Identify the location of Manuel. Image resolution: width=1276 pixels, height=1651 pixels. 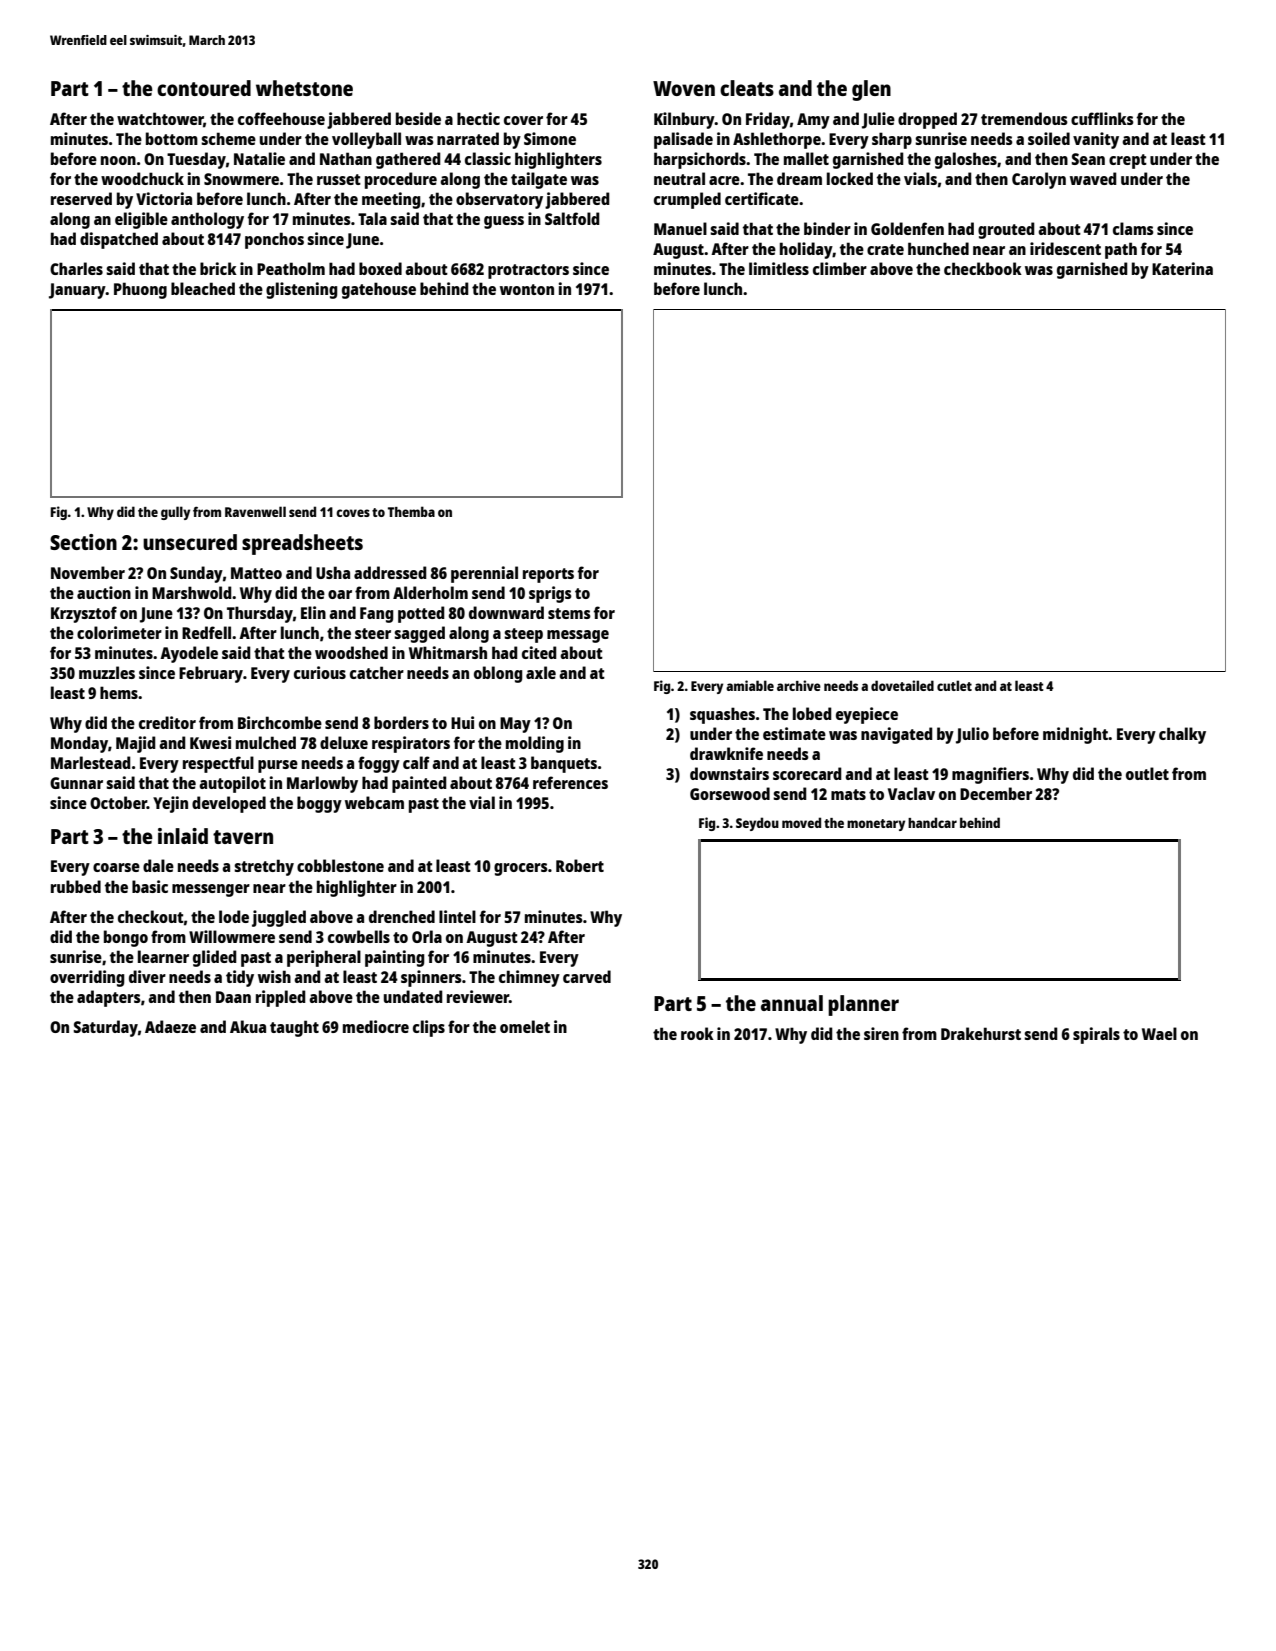
(680, 228).
